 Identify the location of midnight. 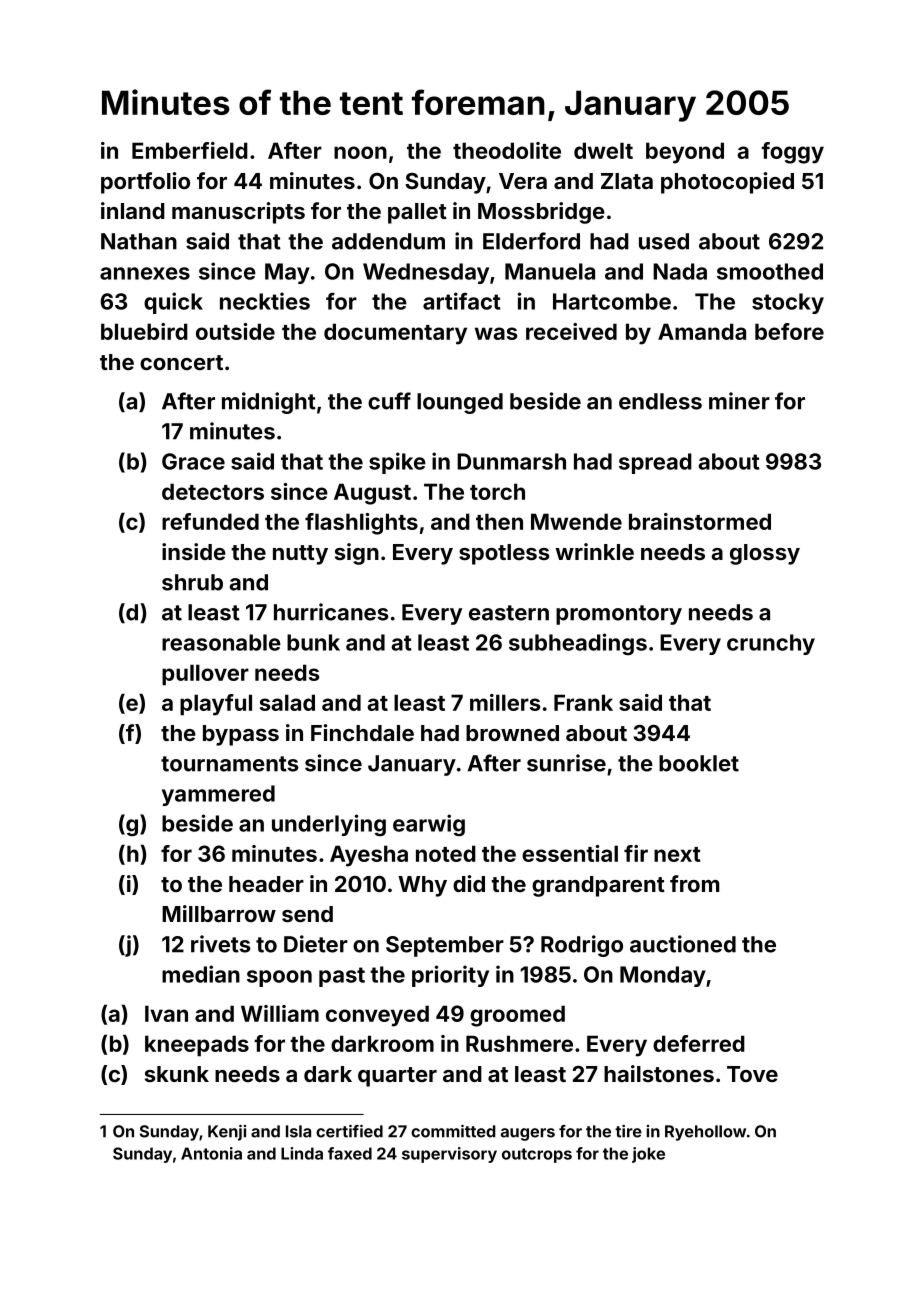
(269, 403).
